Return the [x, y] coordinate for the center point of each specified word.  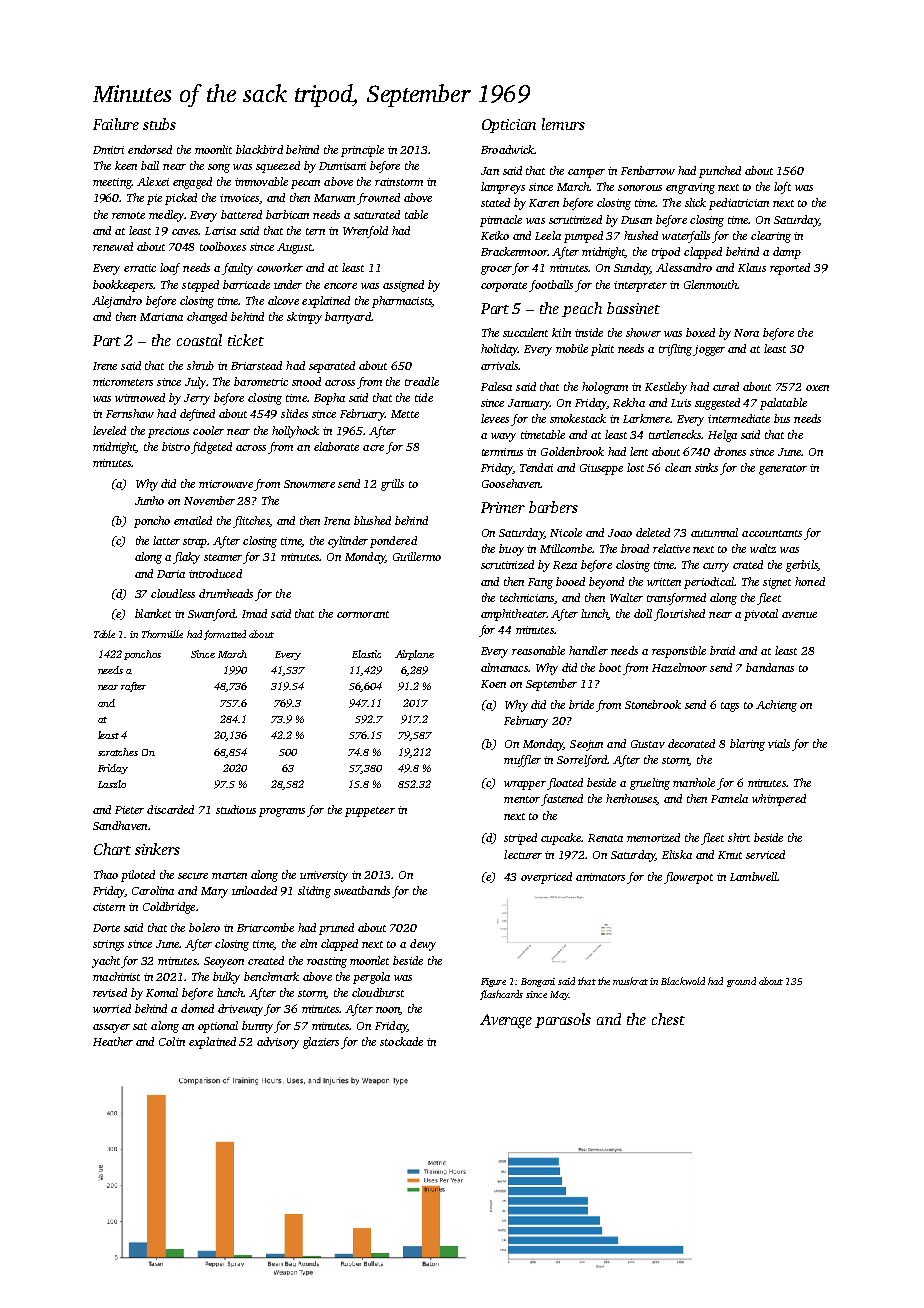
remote [128, 215]
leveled [109, 430]
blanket [153, 613]
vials [779, 743]
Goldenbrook [572, 451]
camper [586, 173]
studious [236, 809]
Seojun [586, 745]
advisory [278, 1043]
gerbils [802, 566]
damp [787, 253]
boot [610, 667]
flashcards [501, 995]
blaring [747, 745]
